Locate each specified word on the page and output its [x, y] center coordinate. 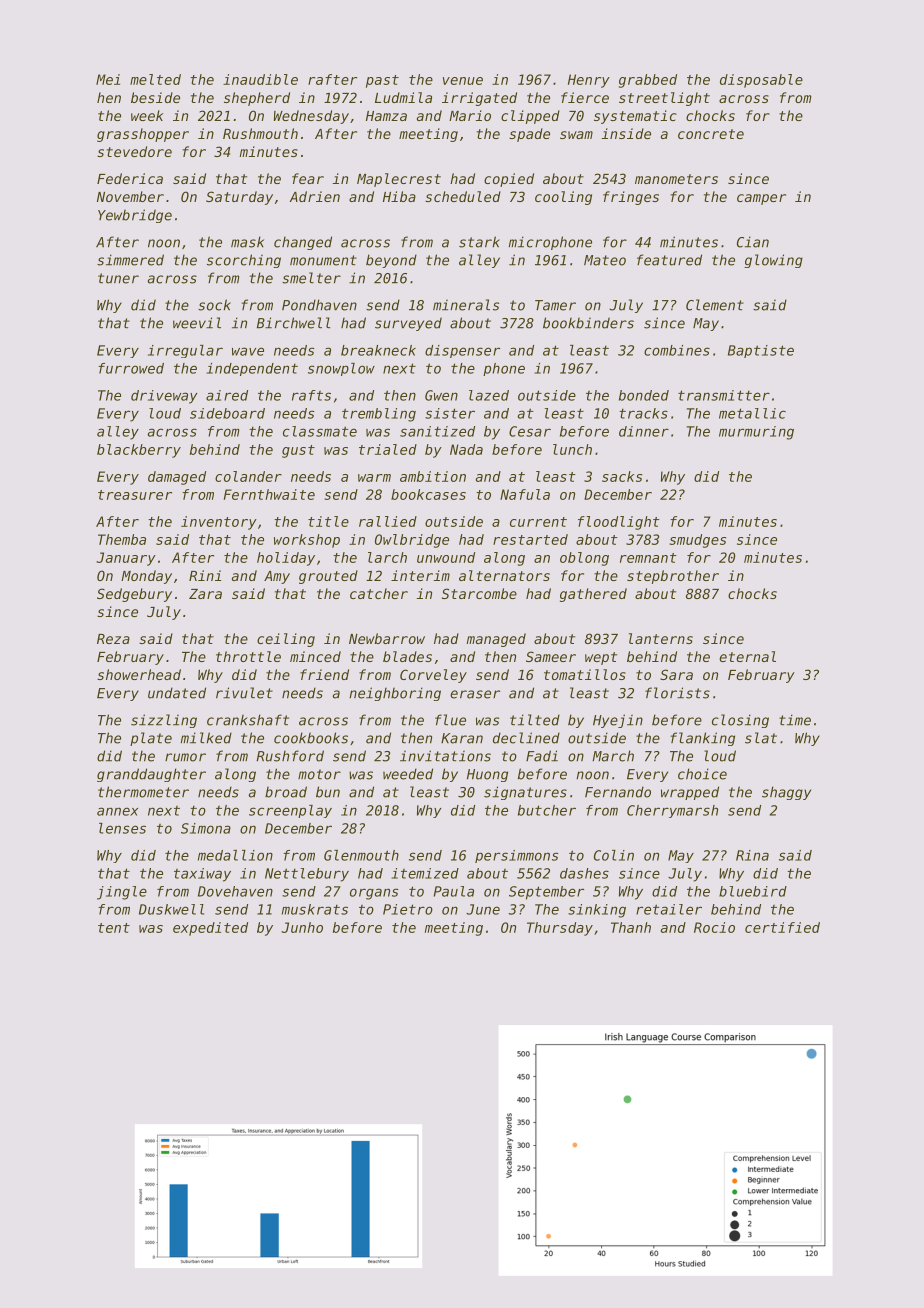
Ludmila [403, 97]
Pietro [408, 909]
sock [214, 305]
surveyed [408, 324]
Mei [108, 79]
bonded [644, 395]
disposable [761, 81]
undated [177, 693]
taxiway [202, 875]
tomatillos [585, 674]
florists [677, 693]
